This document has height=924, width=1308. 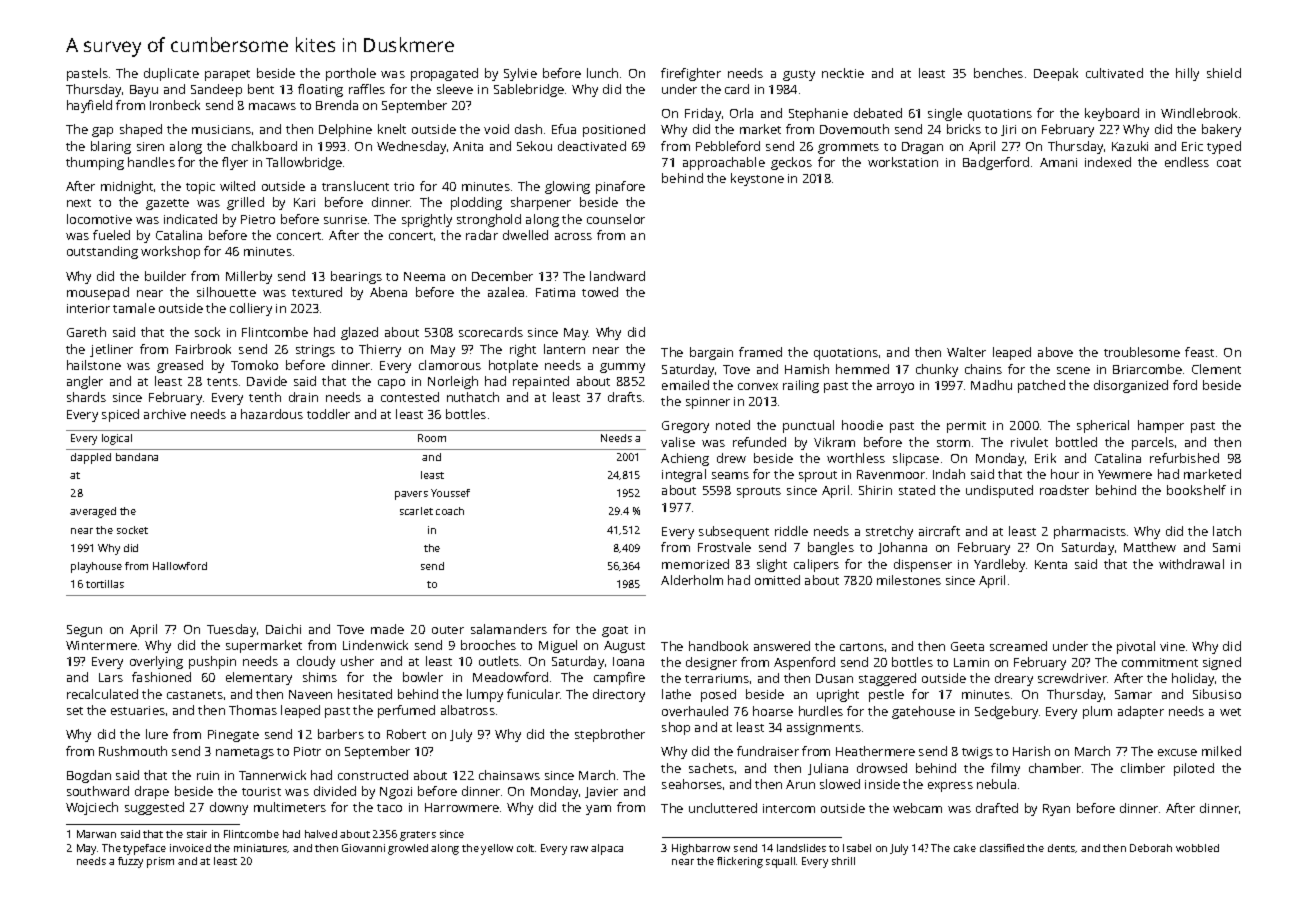 What do you see at coordinates (283, 629) in the document?
I see `Daichi` at bounding box center [283, 629].
